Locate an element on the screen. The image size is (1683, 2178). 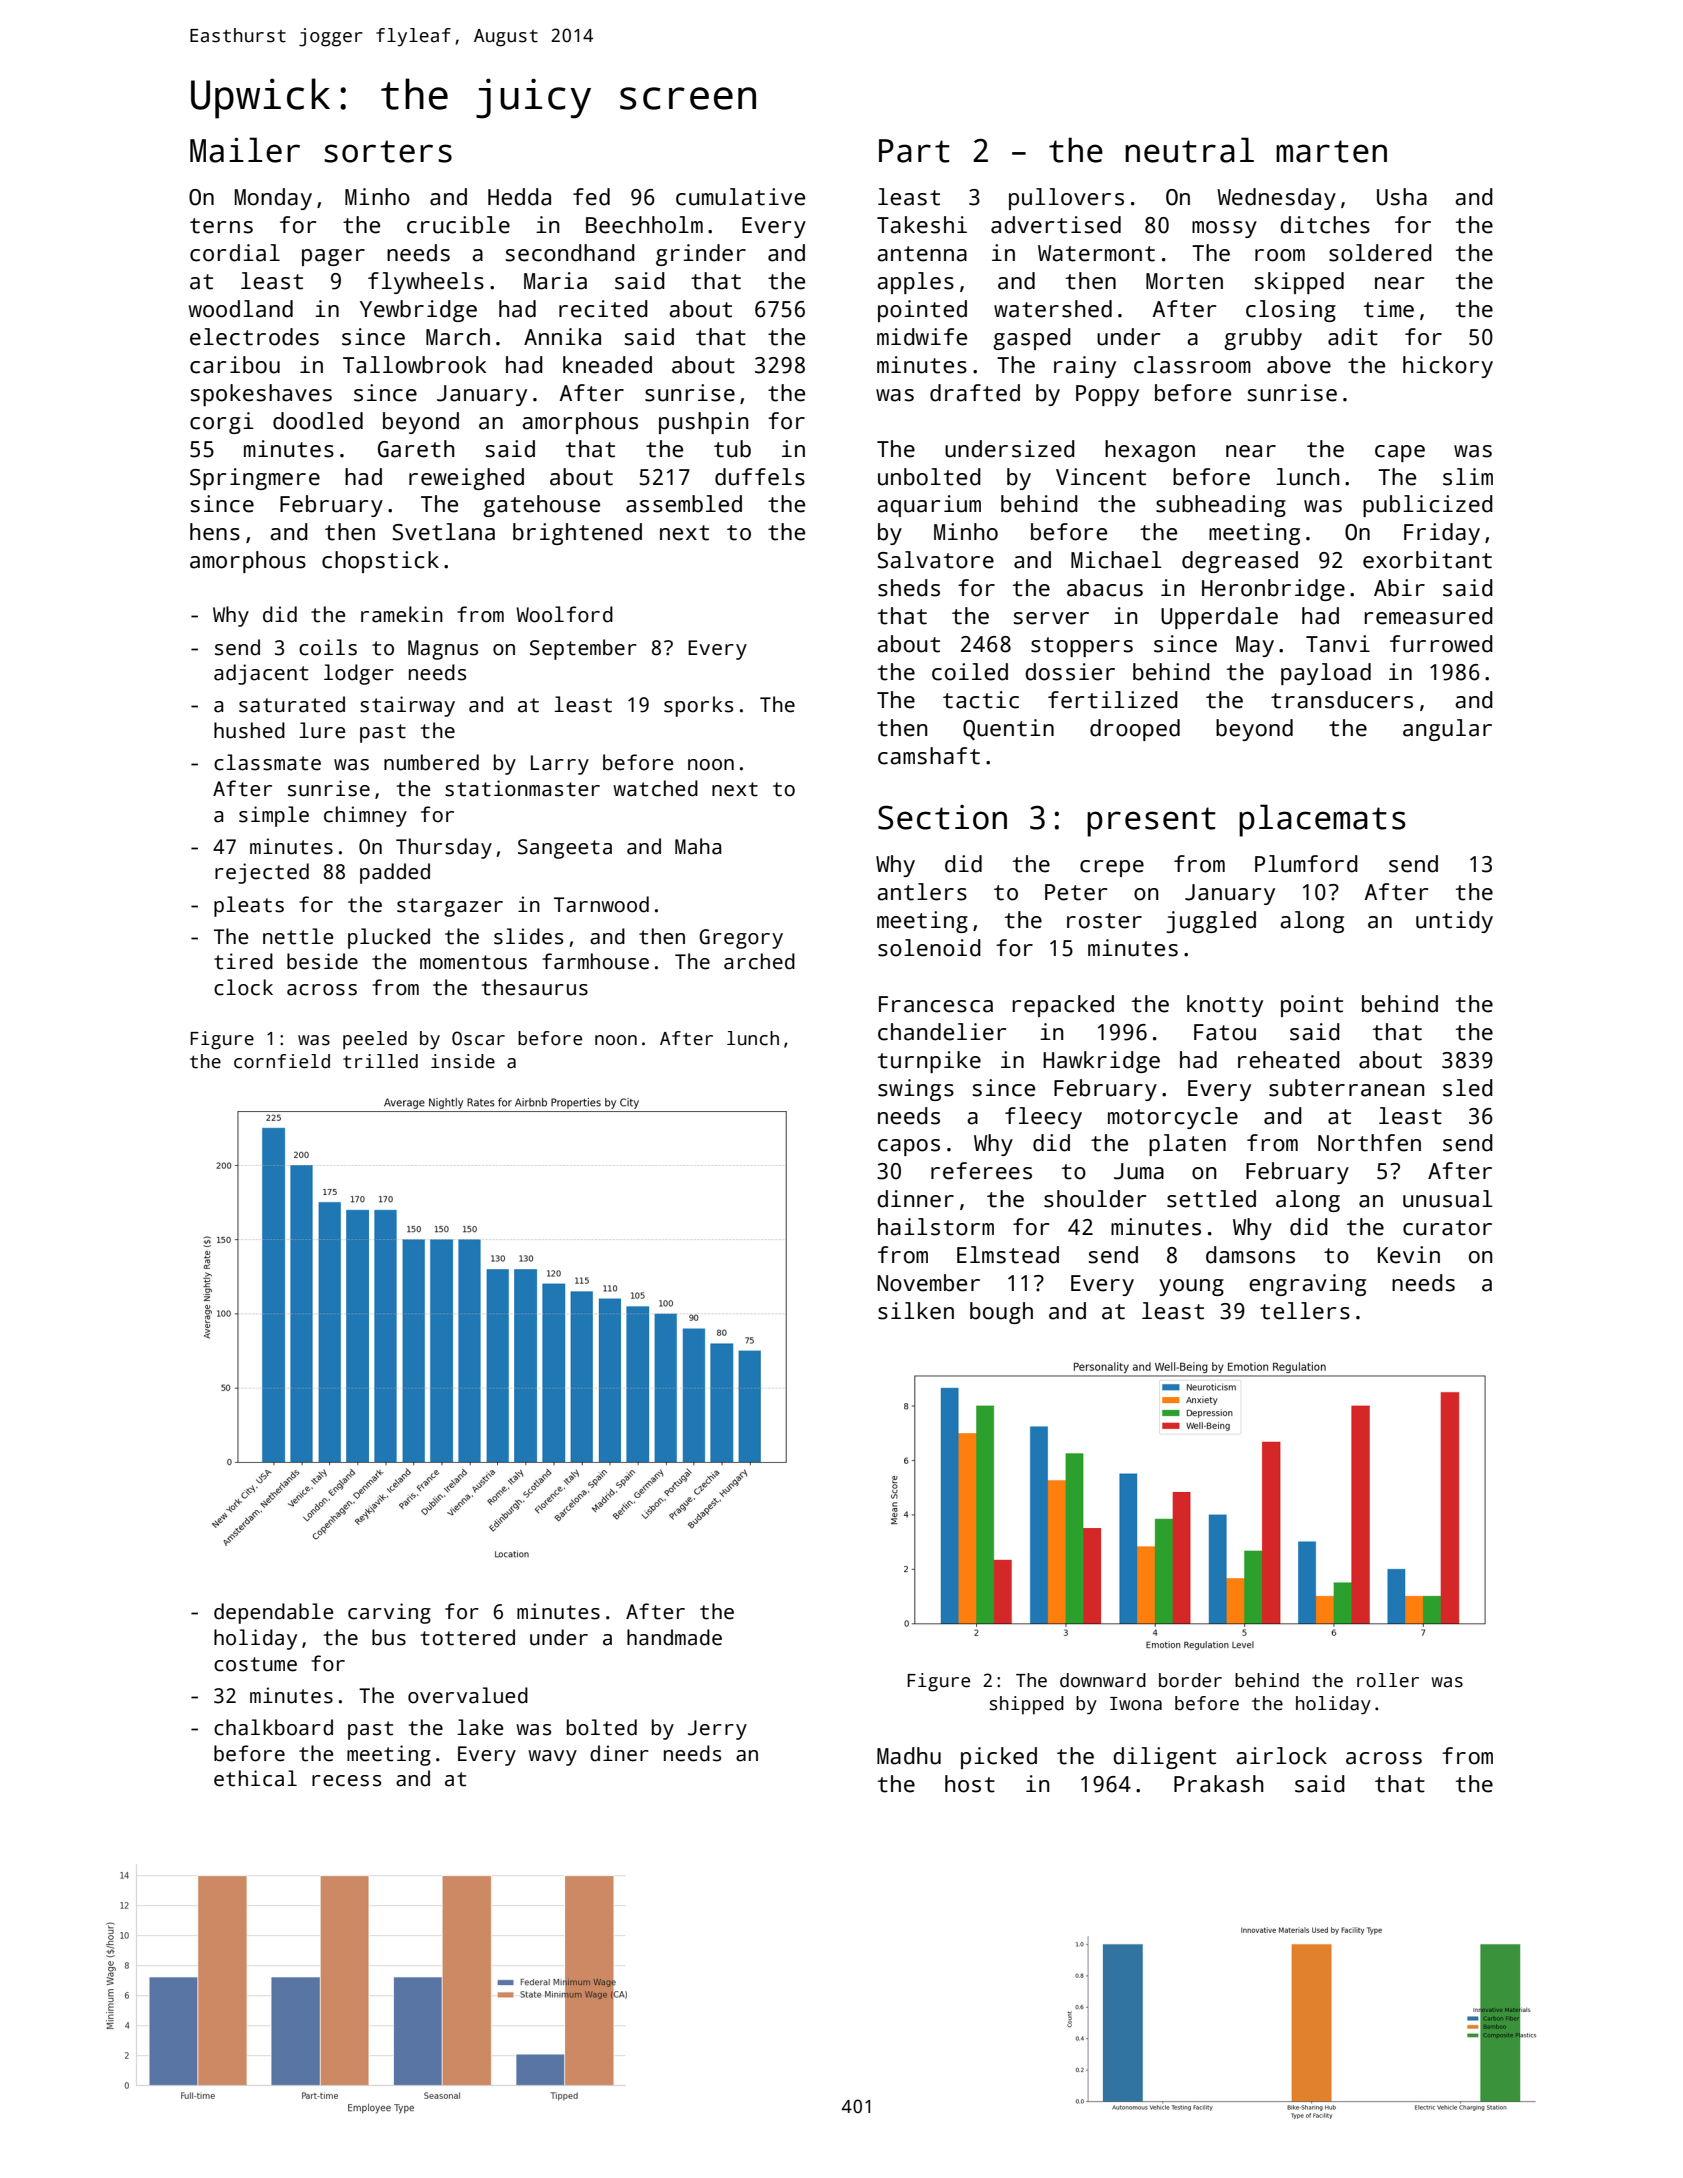
neutral is located at coordinates (1189, 150).
